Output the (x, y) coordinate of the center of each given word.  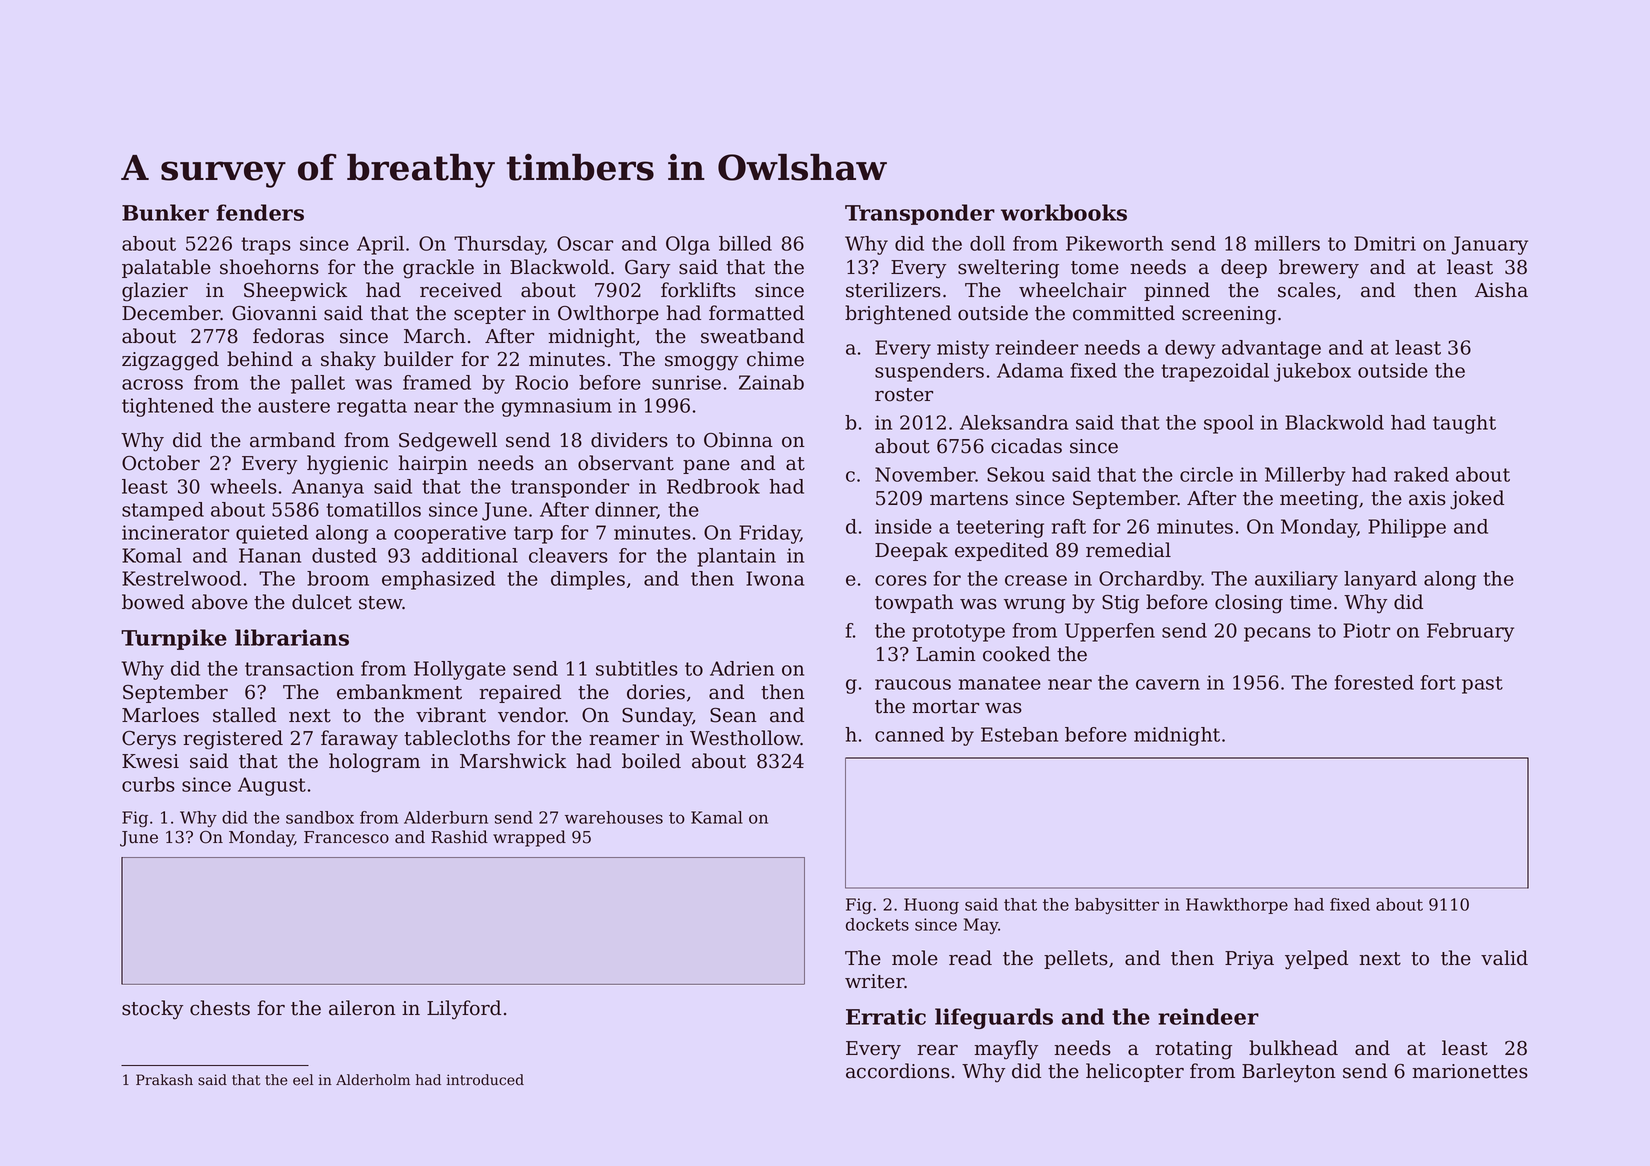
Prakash (164, 1080)
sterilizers (893, 290)
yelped (1316, 960)
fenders (260, 212)
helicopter (1135, 1072)
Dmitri (1385, 243)
